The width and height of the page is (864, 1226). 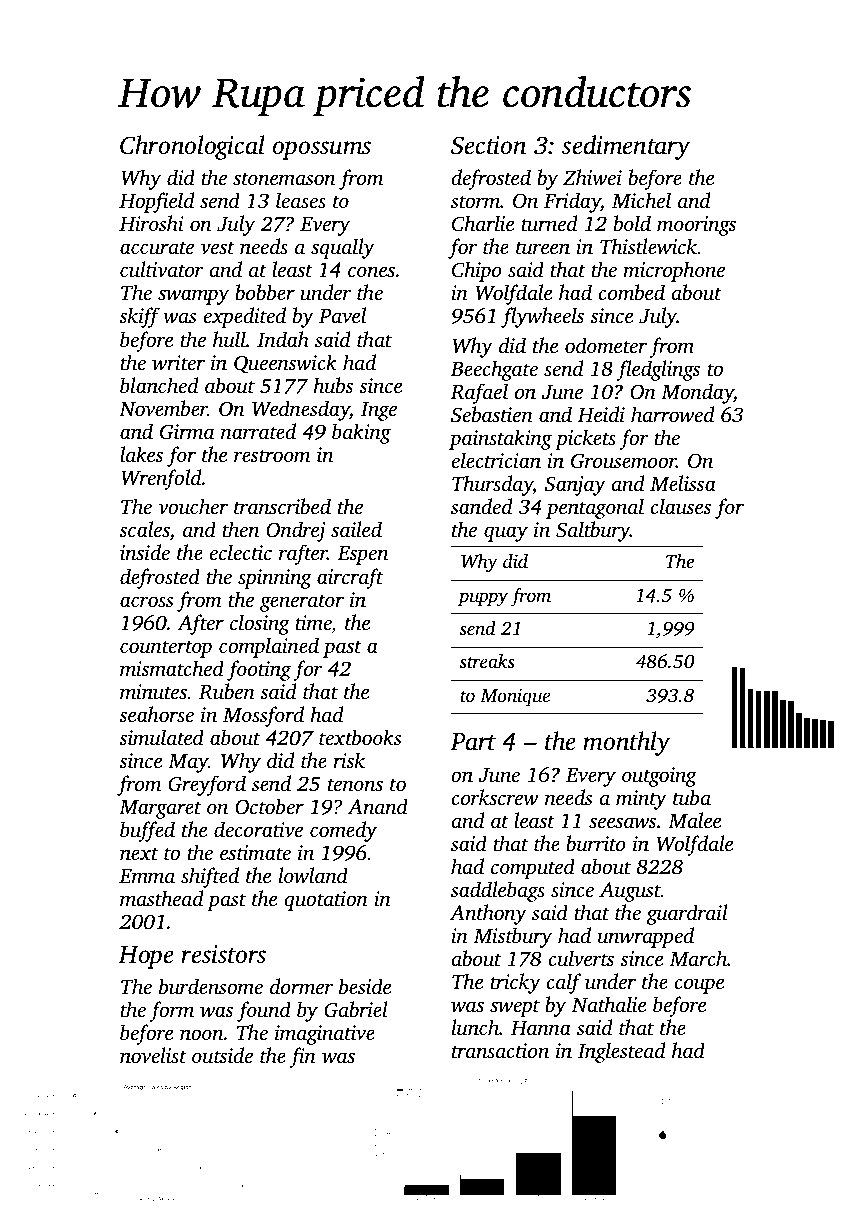 What do you see at coordinates (326, 901) in the page?
I see `quotation` at bounding box center [326, 901].
